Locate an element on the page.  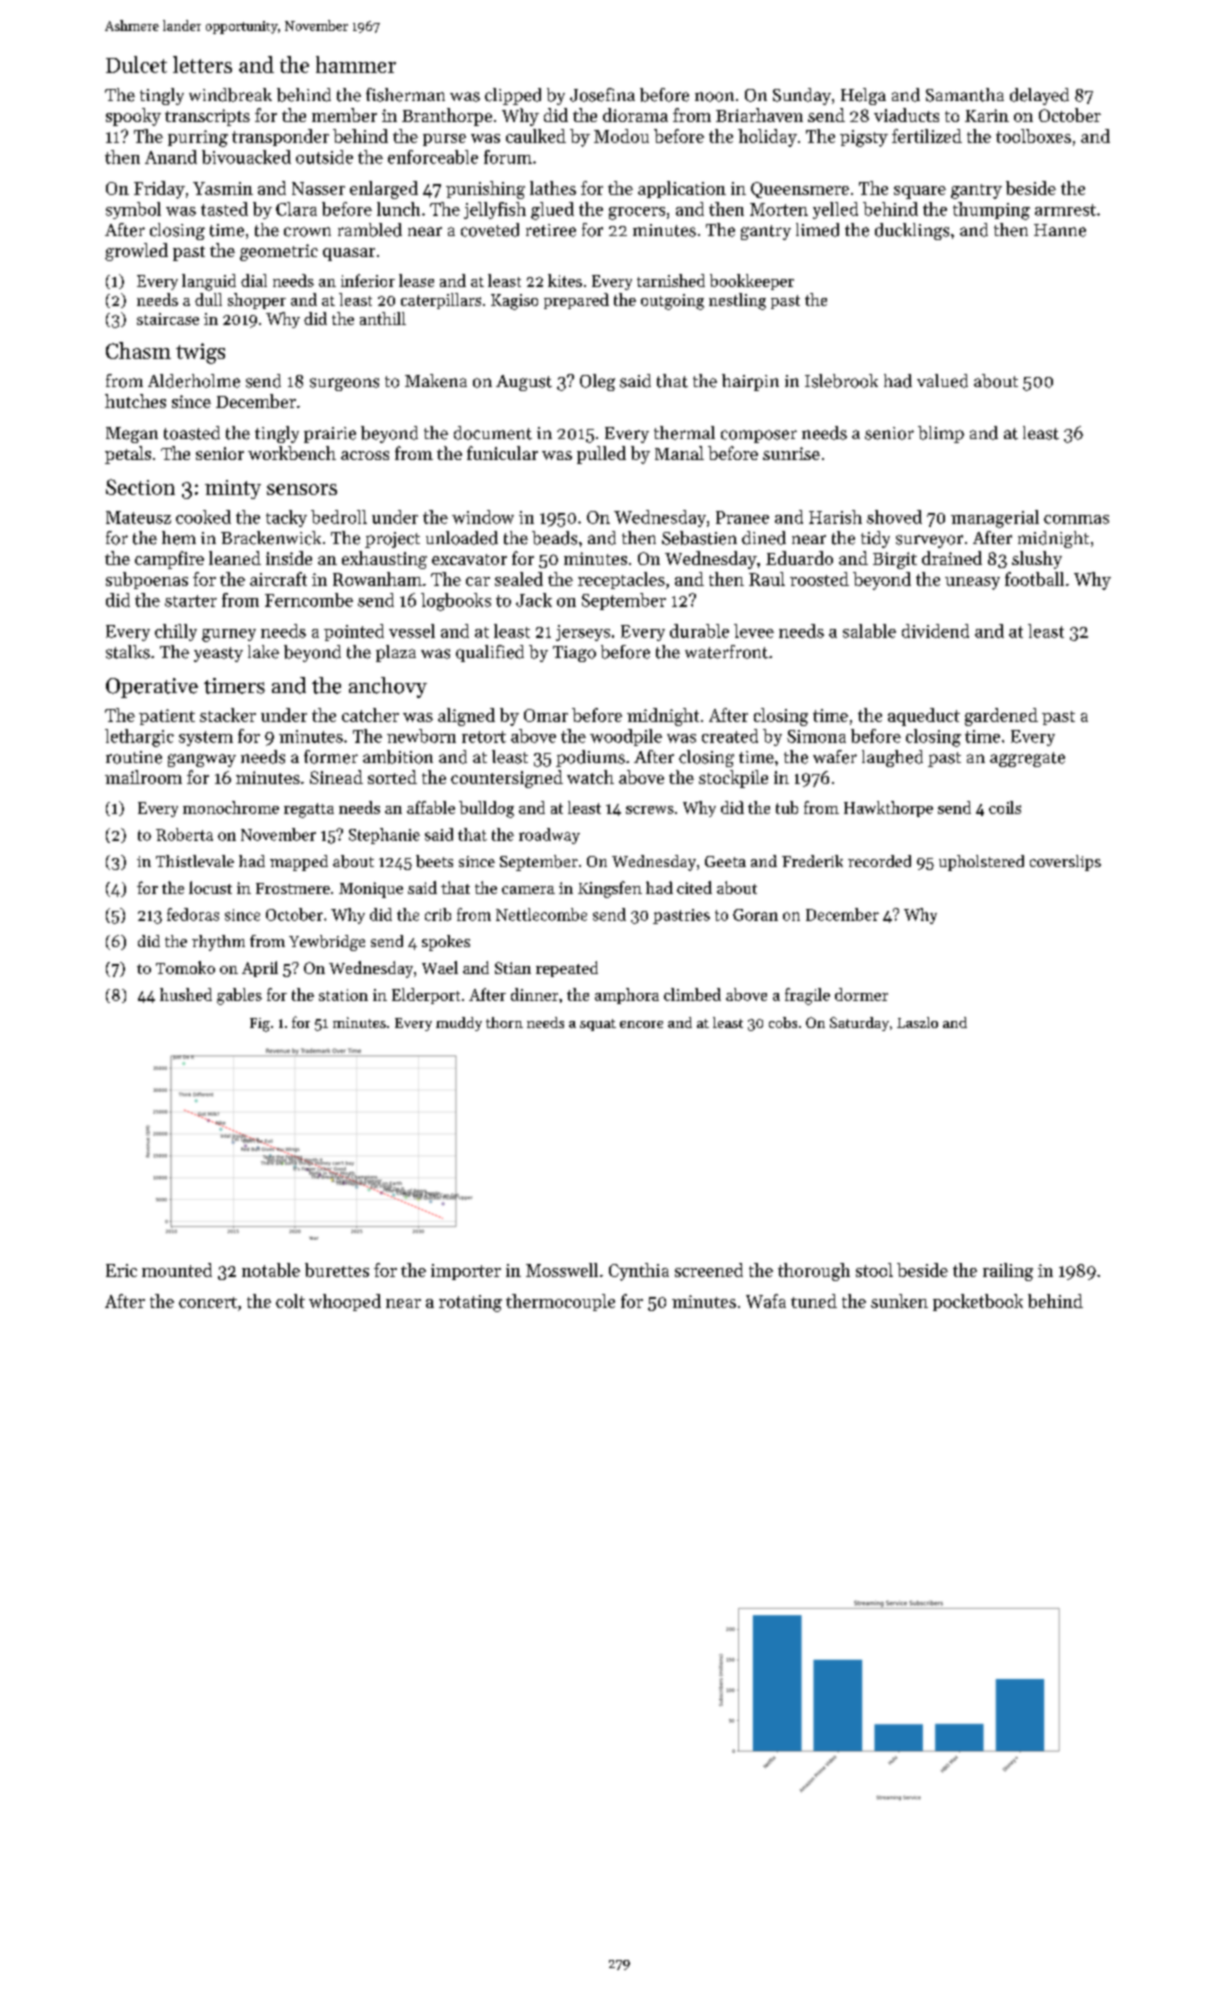
tidy is located at coordinates (875, 539).
